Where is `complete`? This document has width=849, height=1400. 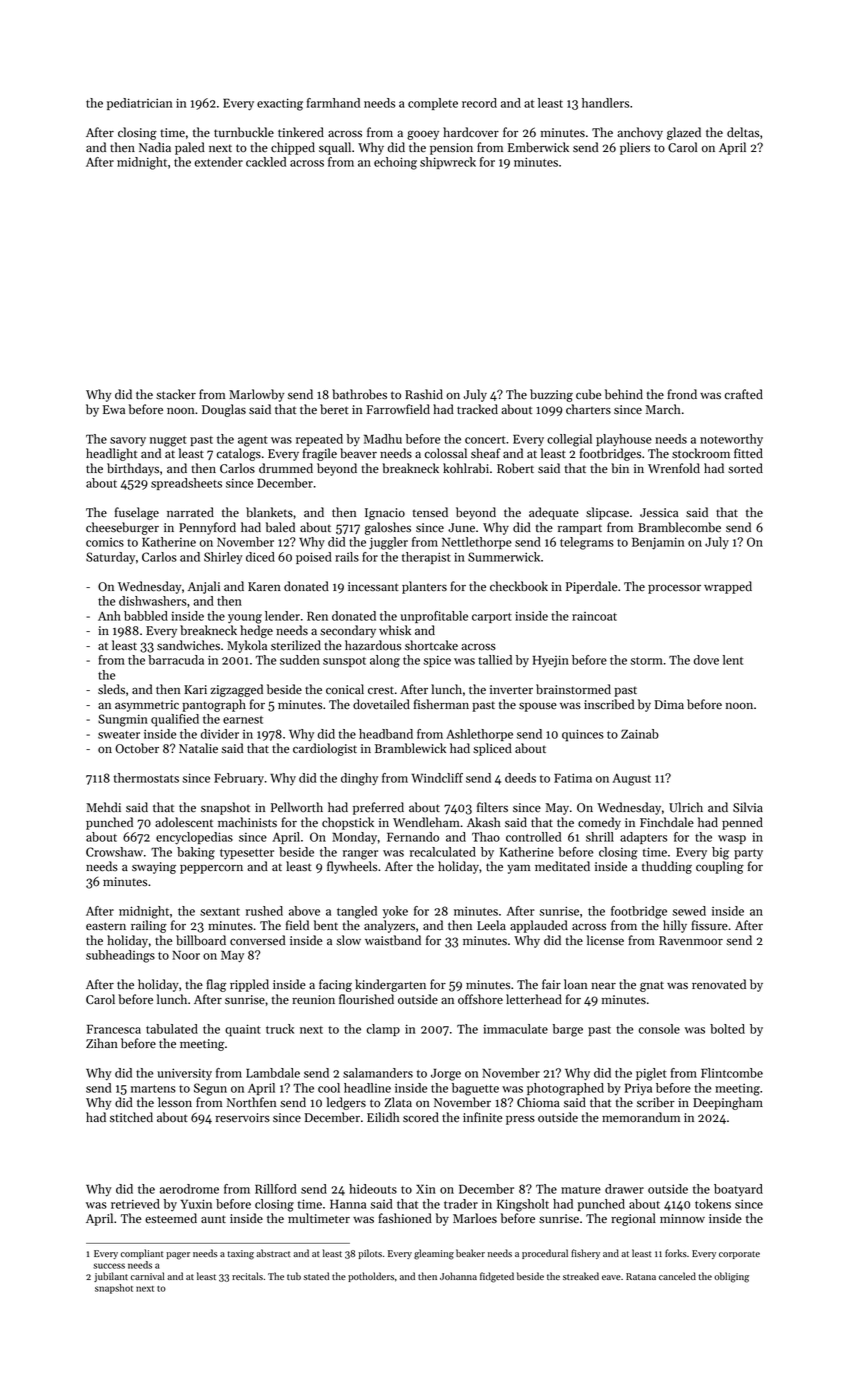 complete is located at coordinates (433, 104).
